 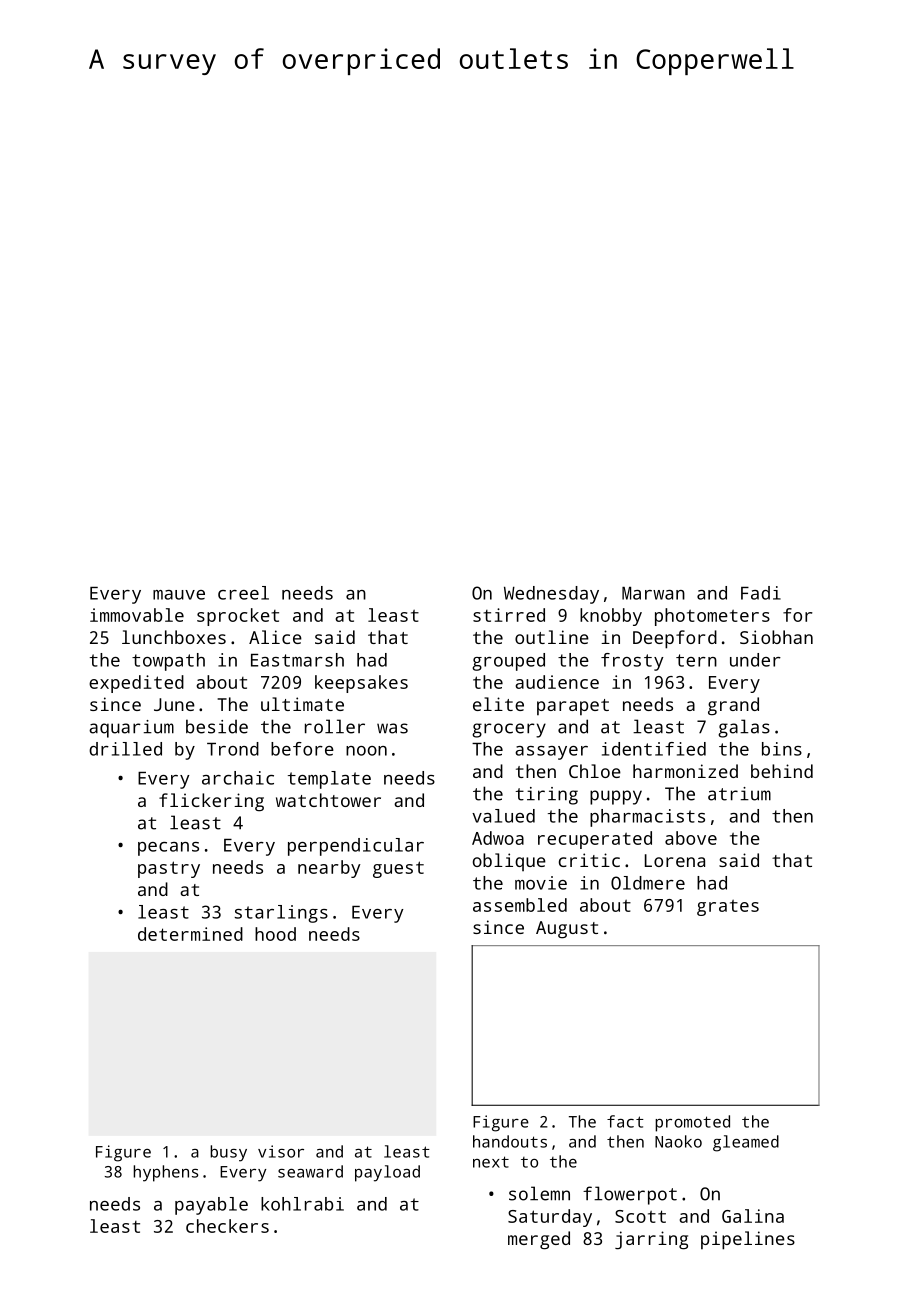 I want to click on Fadi, so click(x=761, y=593).
